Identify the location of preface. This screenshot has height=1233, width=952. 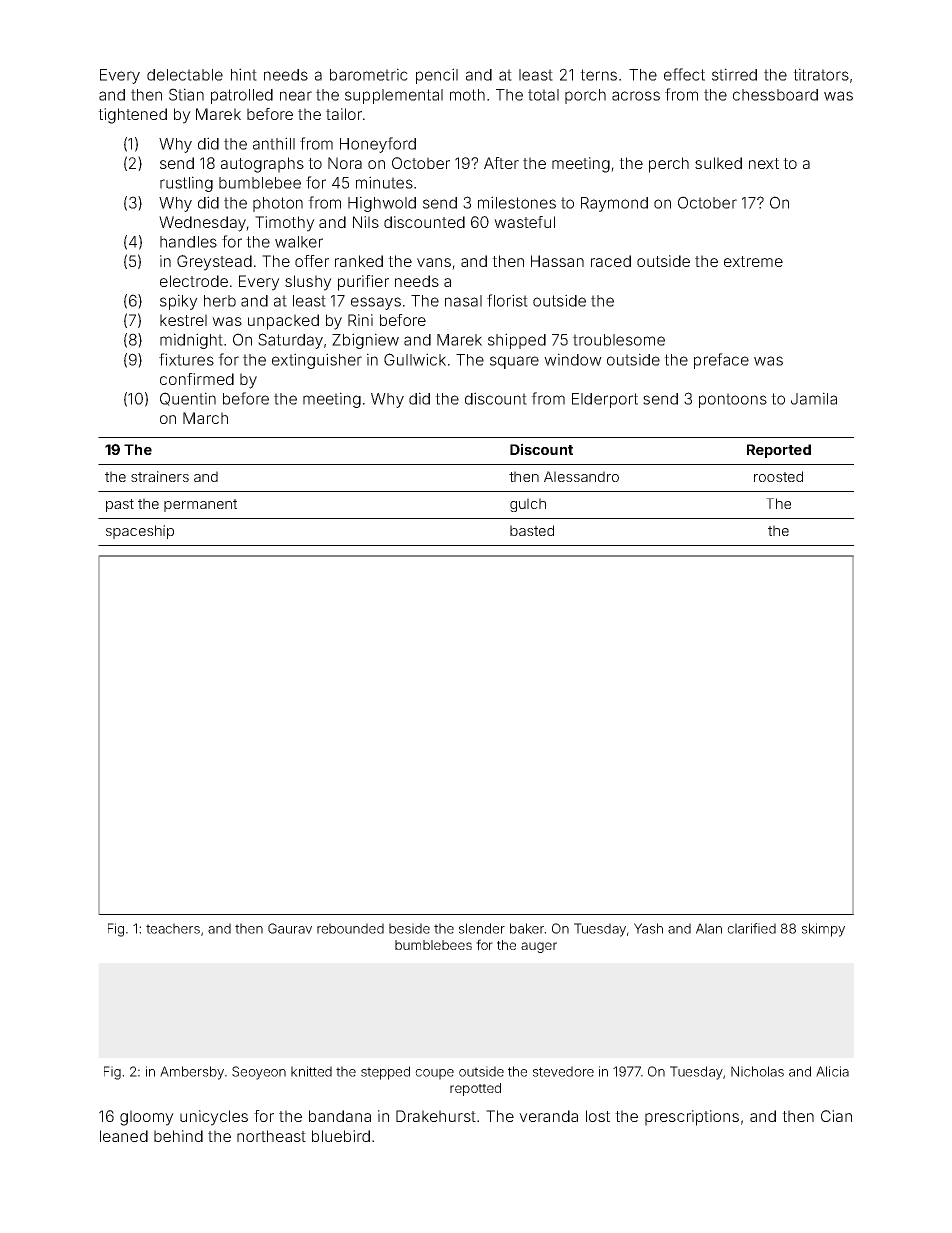
(721, 361).
